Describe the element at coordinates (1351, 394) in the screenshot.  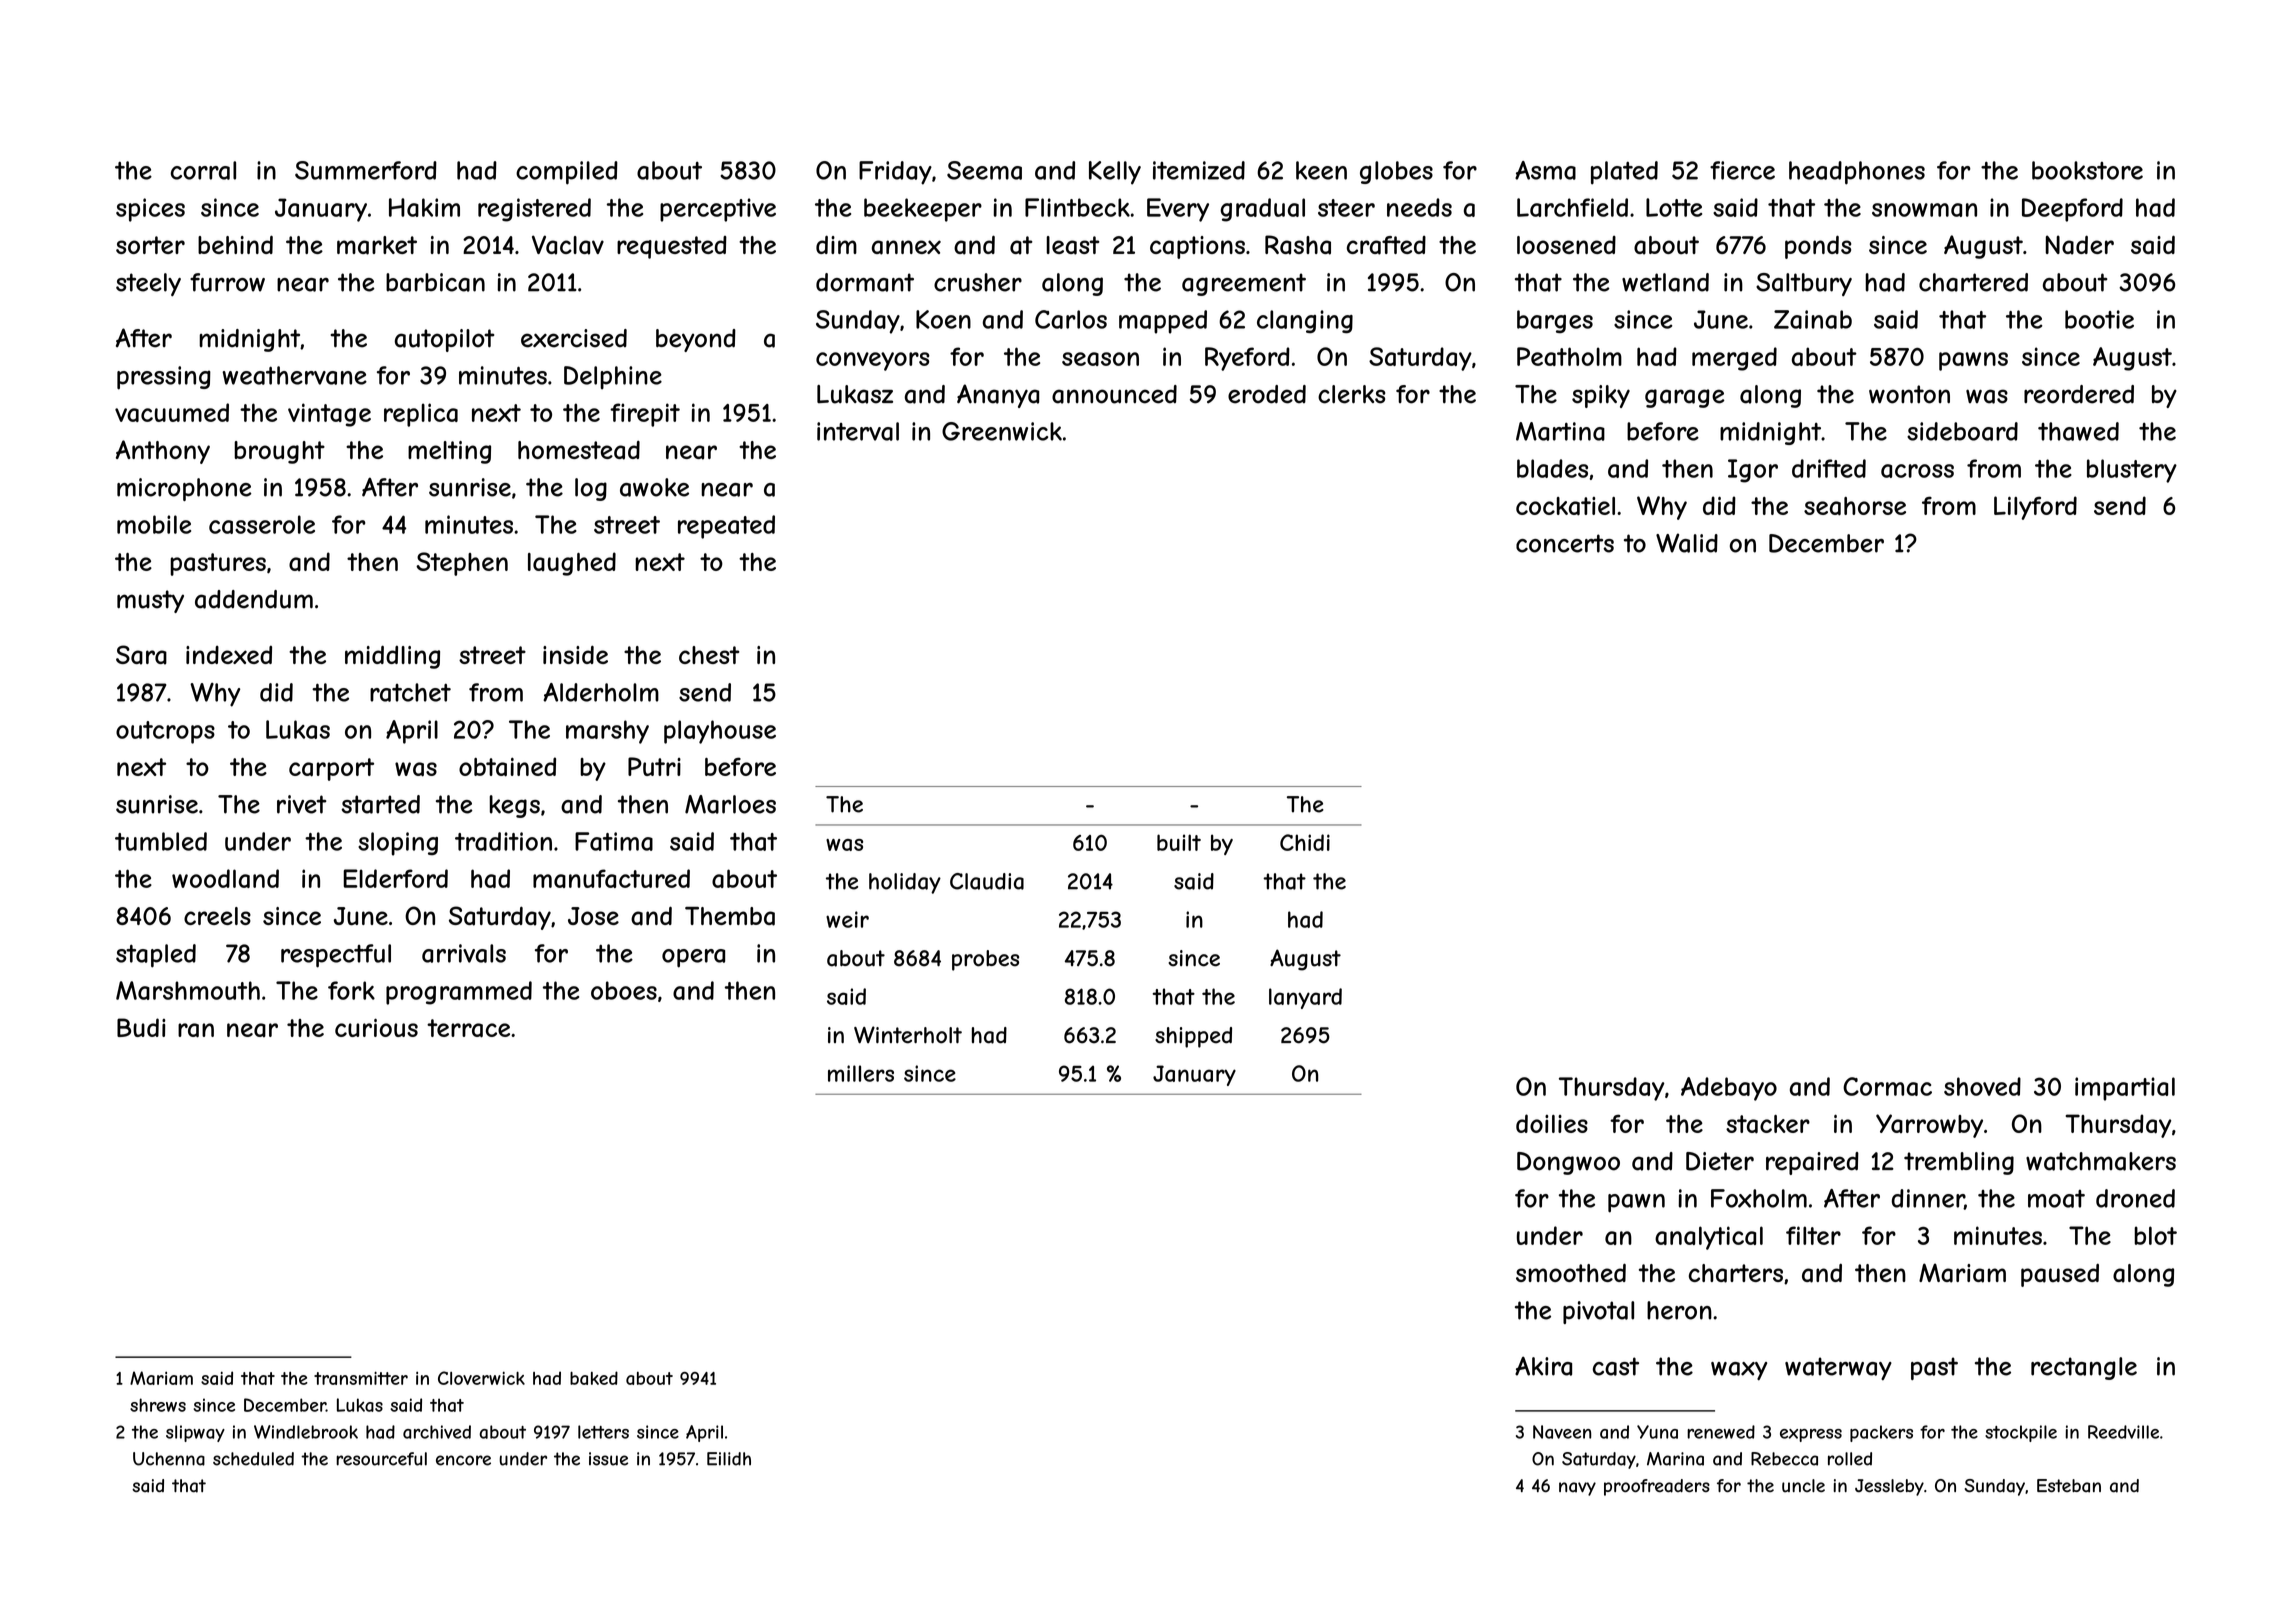
I see `clerks` at that location.
